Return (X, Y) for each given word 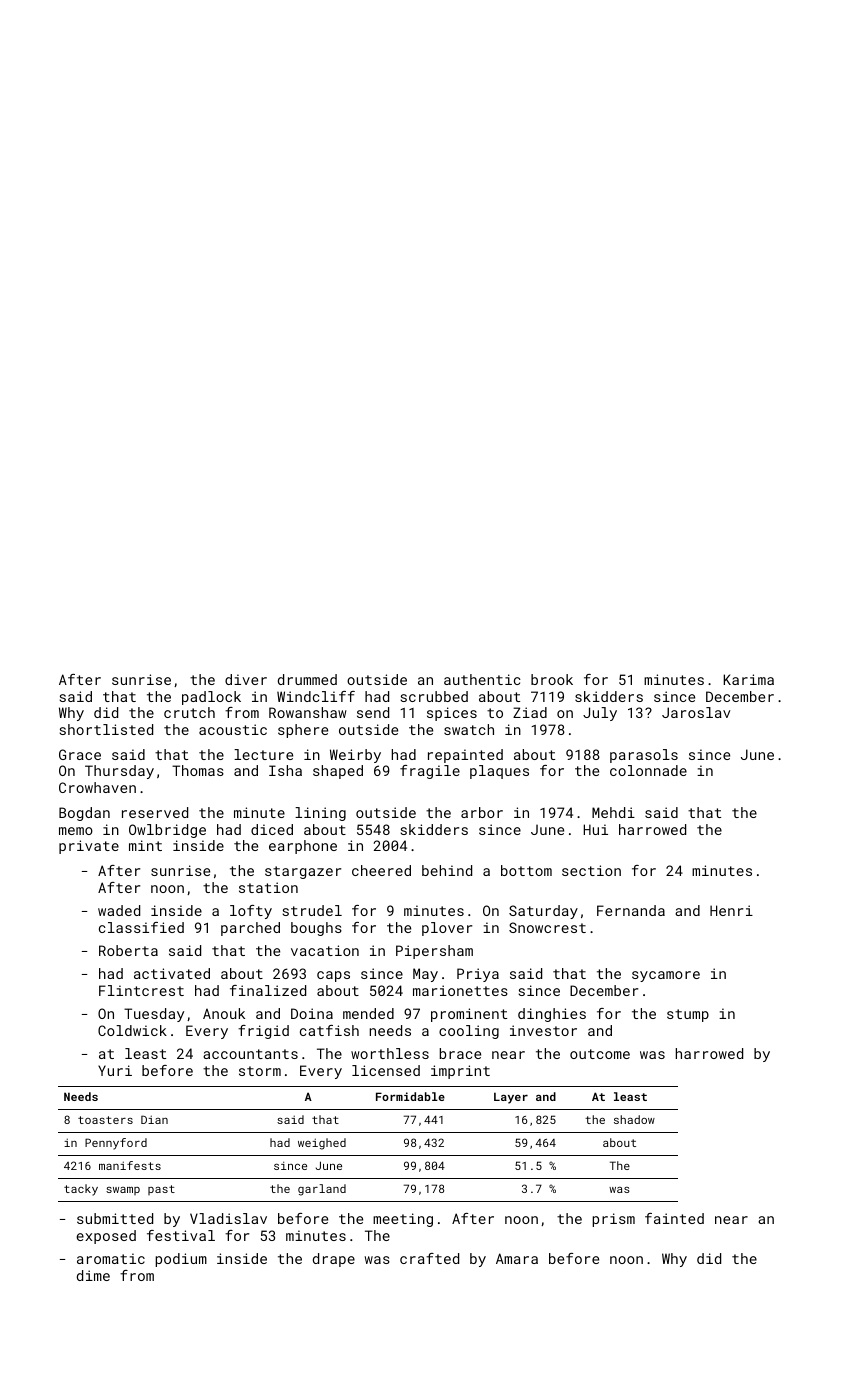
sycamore (666, 976)
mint (145, 845)
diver (246, 679)
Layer (511, 1098)
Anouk (224, 1013)
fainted (674, 1218)
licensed (386, 1070)
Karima (748, 679)
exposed (106, 1237)
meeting (403, 1220)
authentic (482, 679)
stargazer (303, 872)
